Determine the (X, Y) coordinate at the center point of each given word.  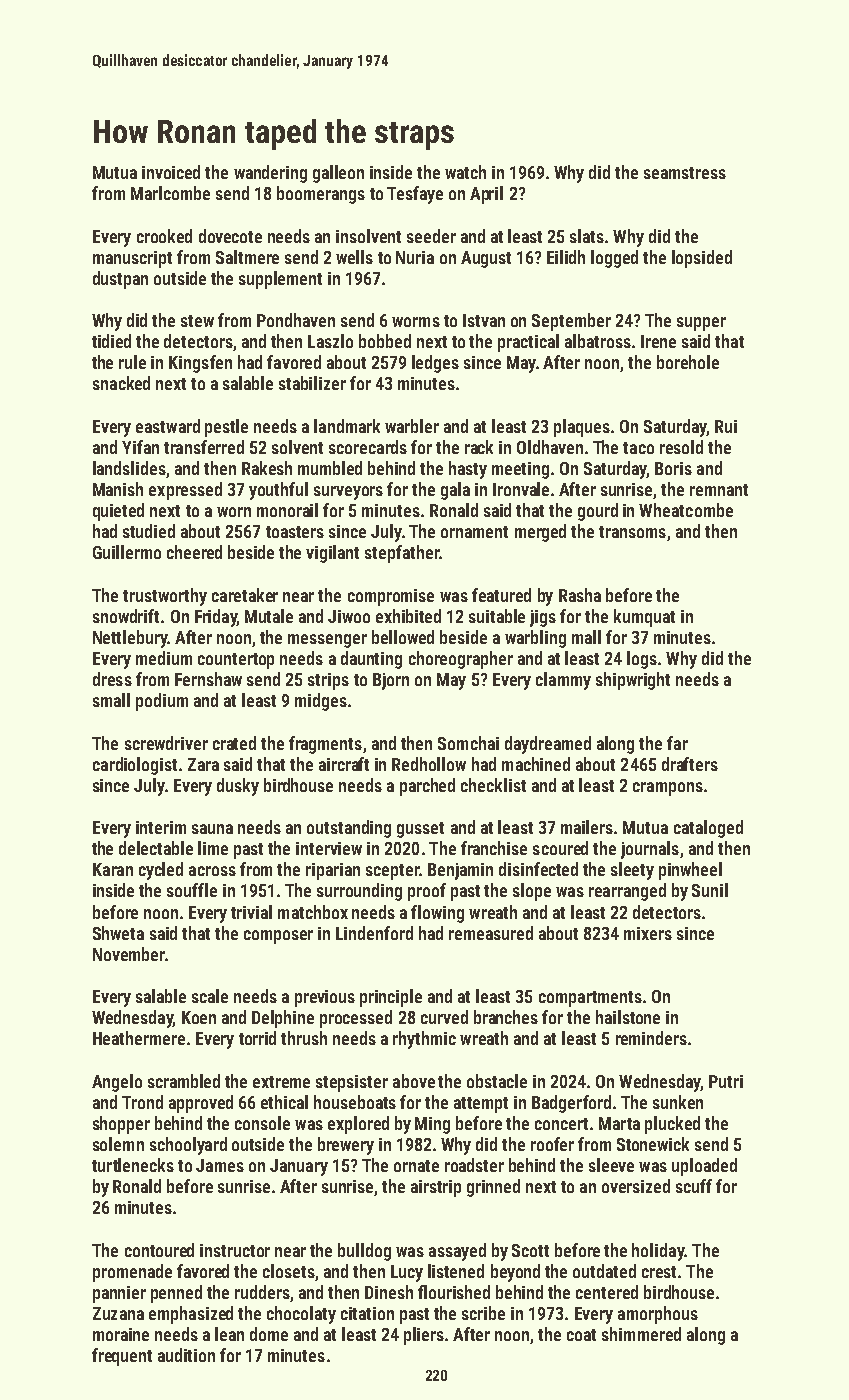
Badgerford (571, 1104)
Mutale (269, 616)
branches (506, 1017)
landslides (129, 468)
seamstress (685, 173)
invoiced (171, 172)
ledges (435, 364)
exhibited (408, 616)
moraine (121, 1334)
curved (444, 1017)
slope (532, 892)
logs (642, 660)
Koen (199, 1017)
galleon (338, 174)
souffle (192, 890)
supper (701, 324)
